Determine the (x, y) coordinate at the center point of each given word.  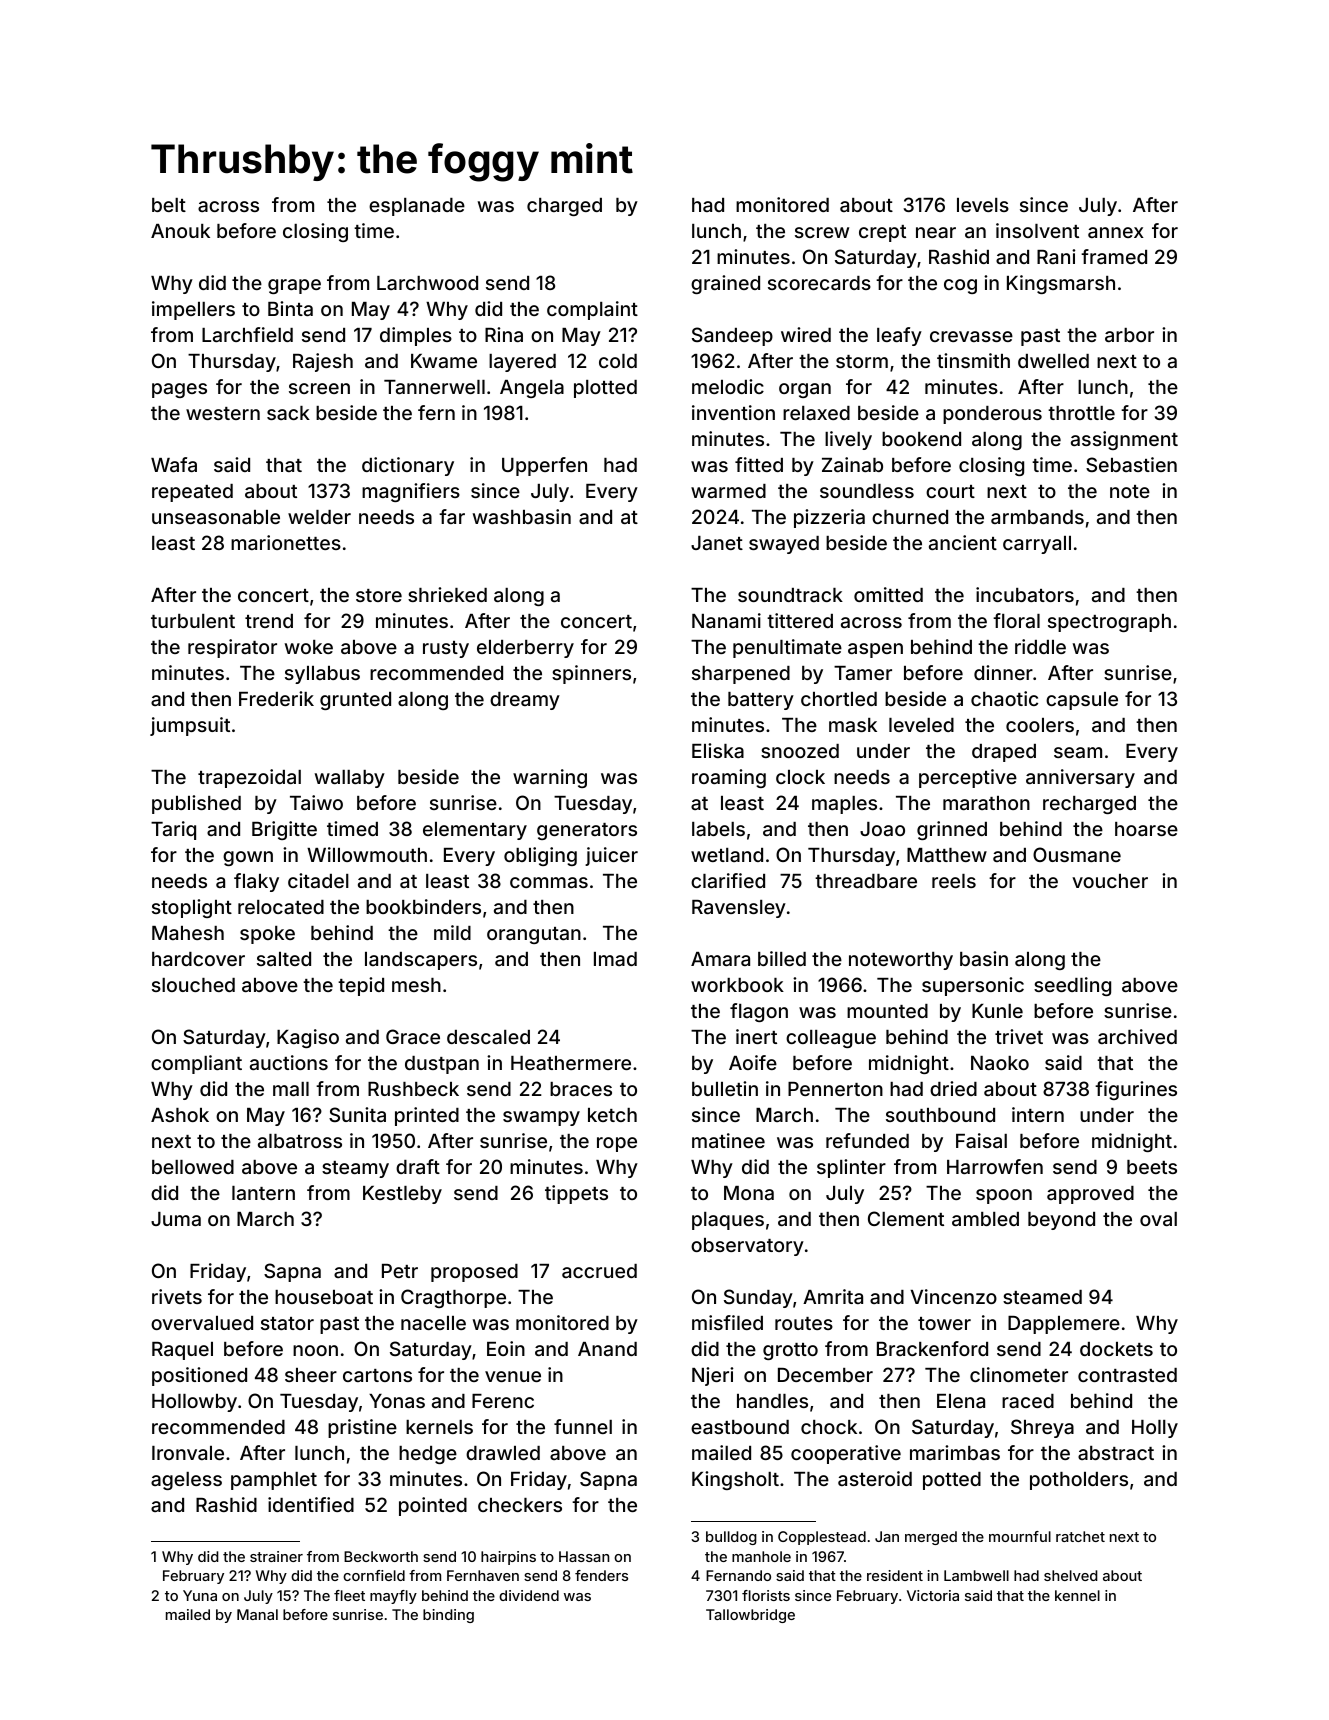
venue (513, 1376)
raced (1028, 1401)
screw (822, 232)
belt (169, 205)
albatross (300, 1141)
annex (1116, 232)
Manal (257, 1614)
